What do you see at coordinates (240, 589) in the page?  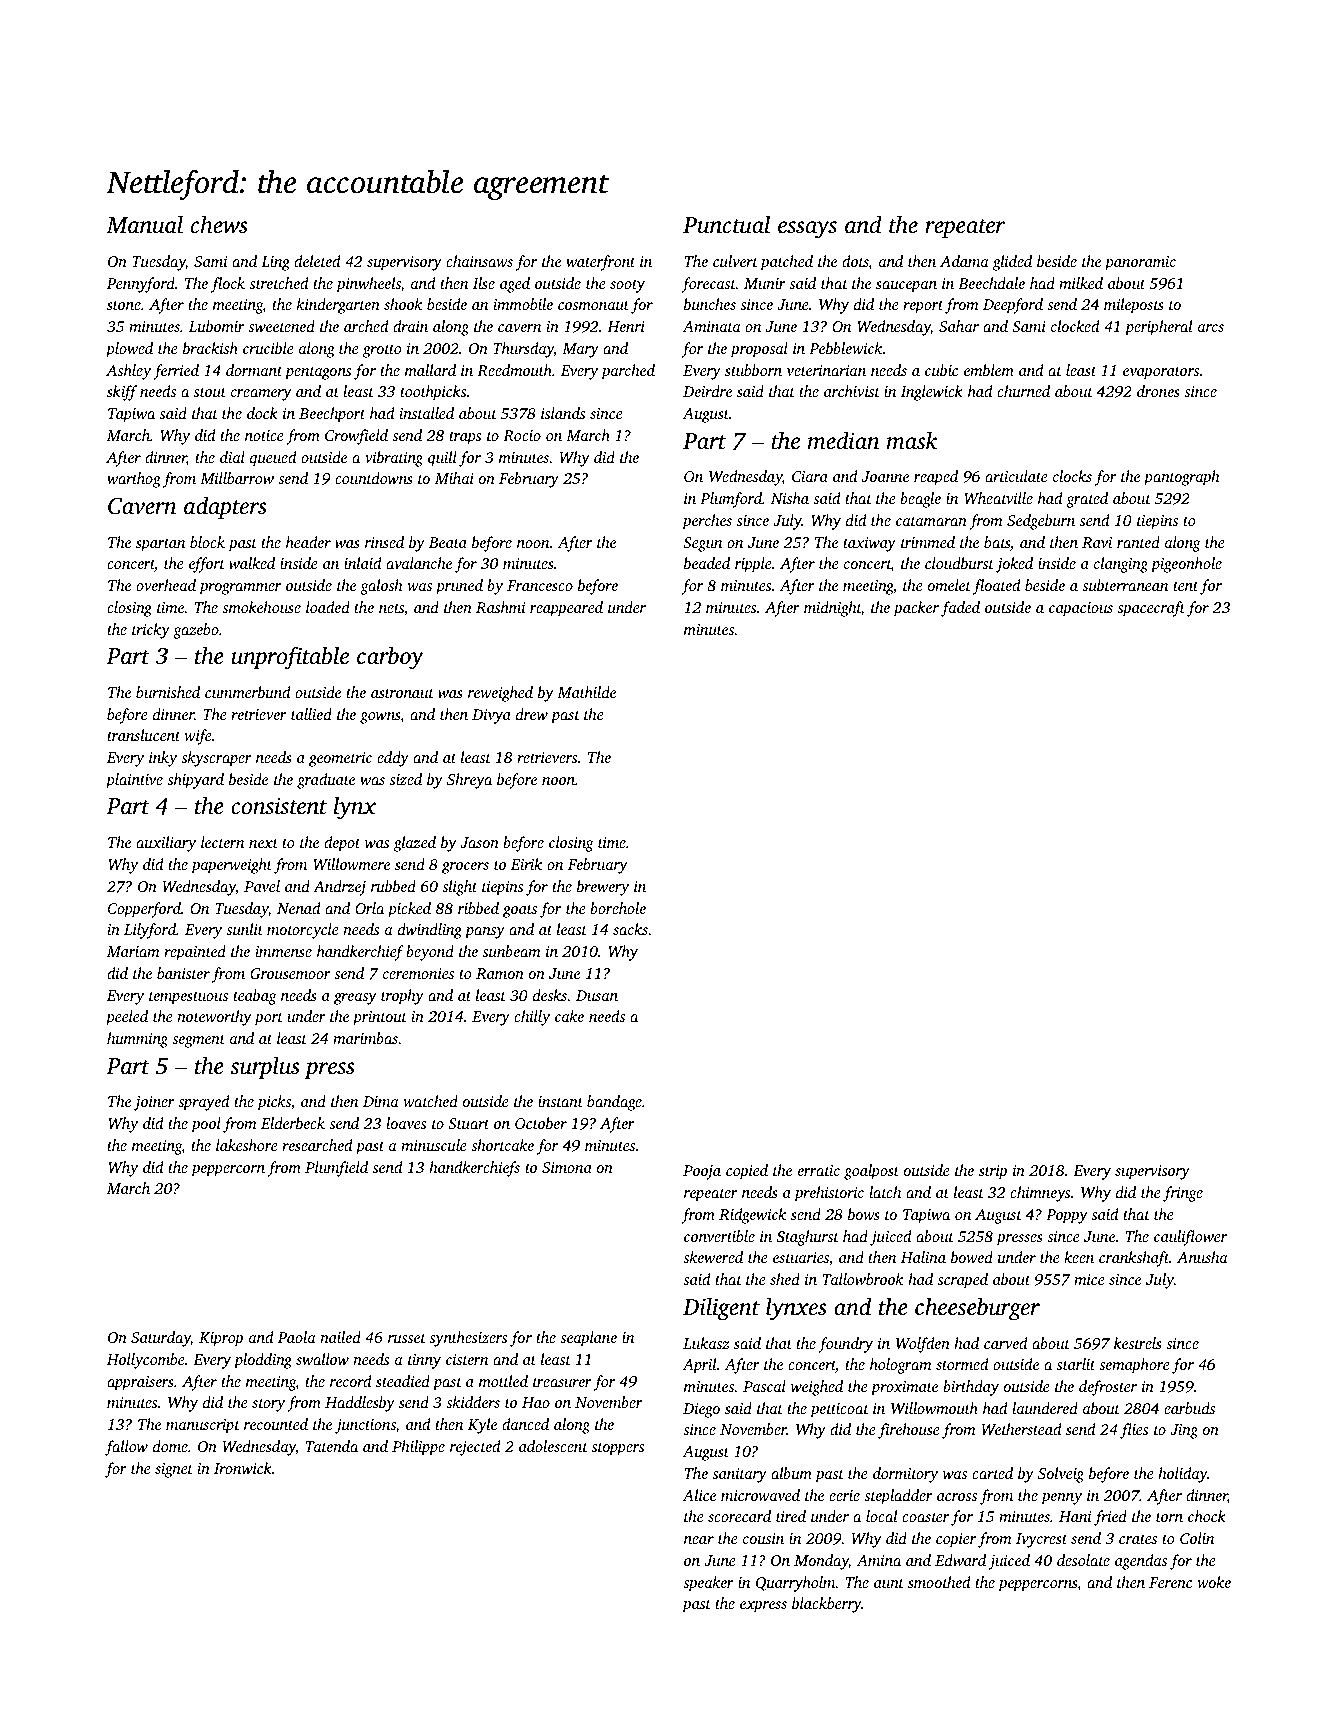 I see `programmer` at bounding box center [240, 589].
